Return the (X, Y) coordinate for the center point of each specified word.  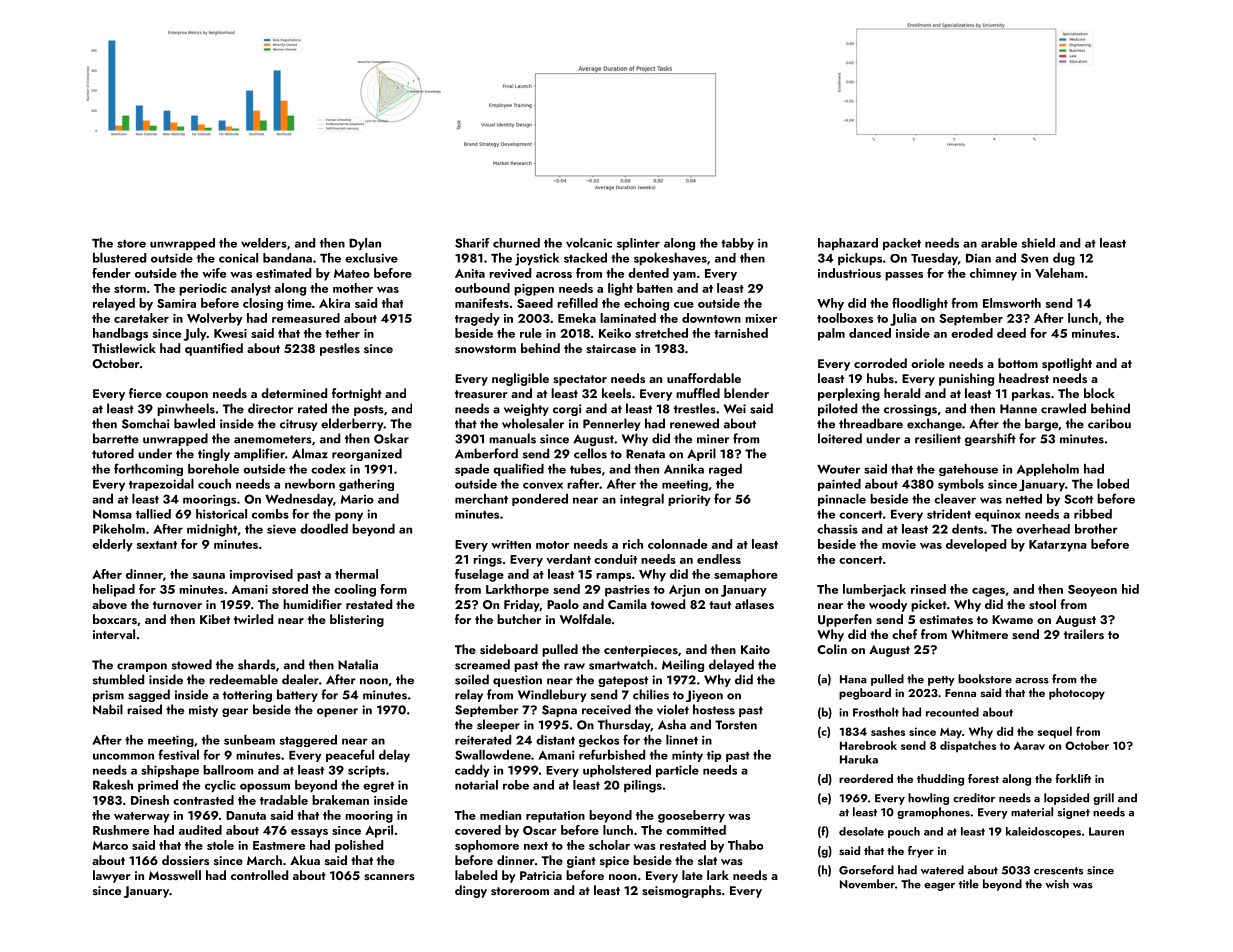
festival (178, 754)
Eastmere (279, 845)
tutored (113, 453)
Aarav (1029, 745)
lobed (1113, 484)
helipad (114, 590)
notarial (476, 785)
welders (264, 243)
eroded (972, 333)
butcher (519, 619)
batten (655, 288)
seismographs (681, 891)
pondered (540, 500)
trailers (1084, 634)
